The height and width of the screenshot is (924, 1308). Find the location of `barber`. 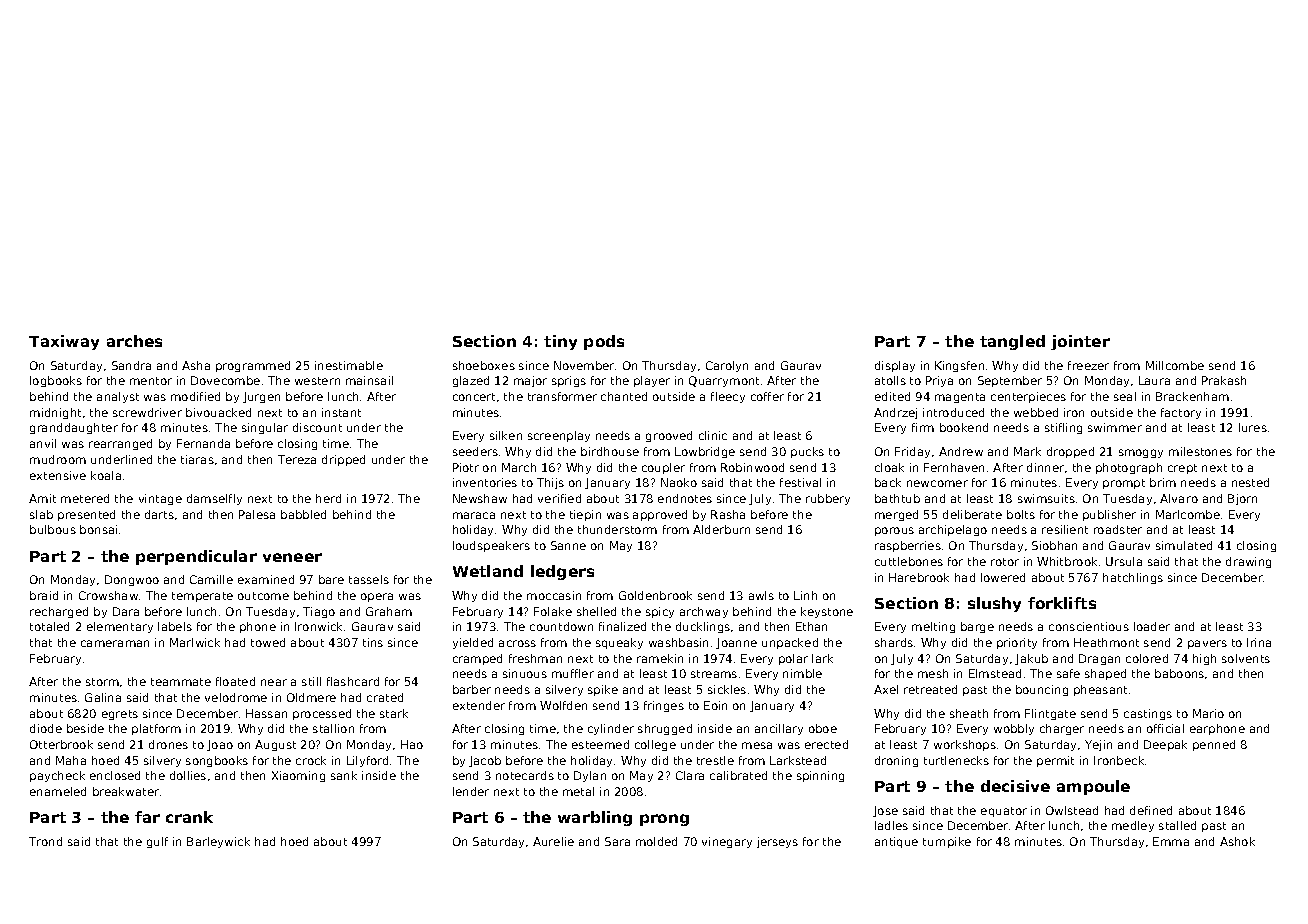

barber is located at coordinates (472, 689).
